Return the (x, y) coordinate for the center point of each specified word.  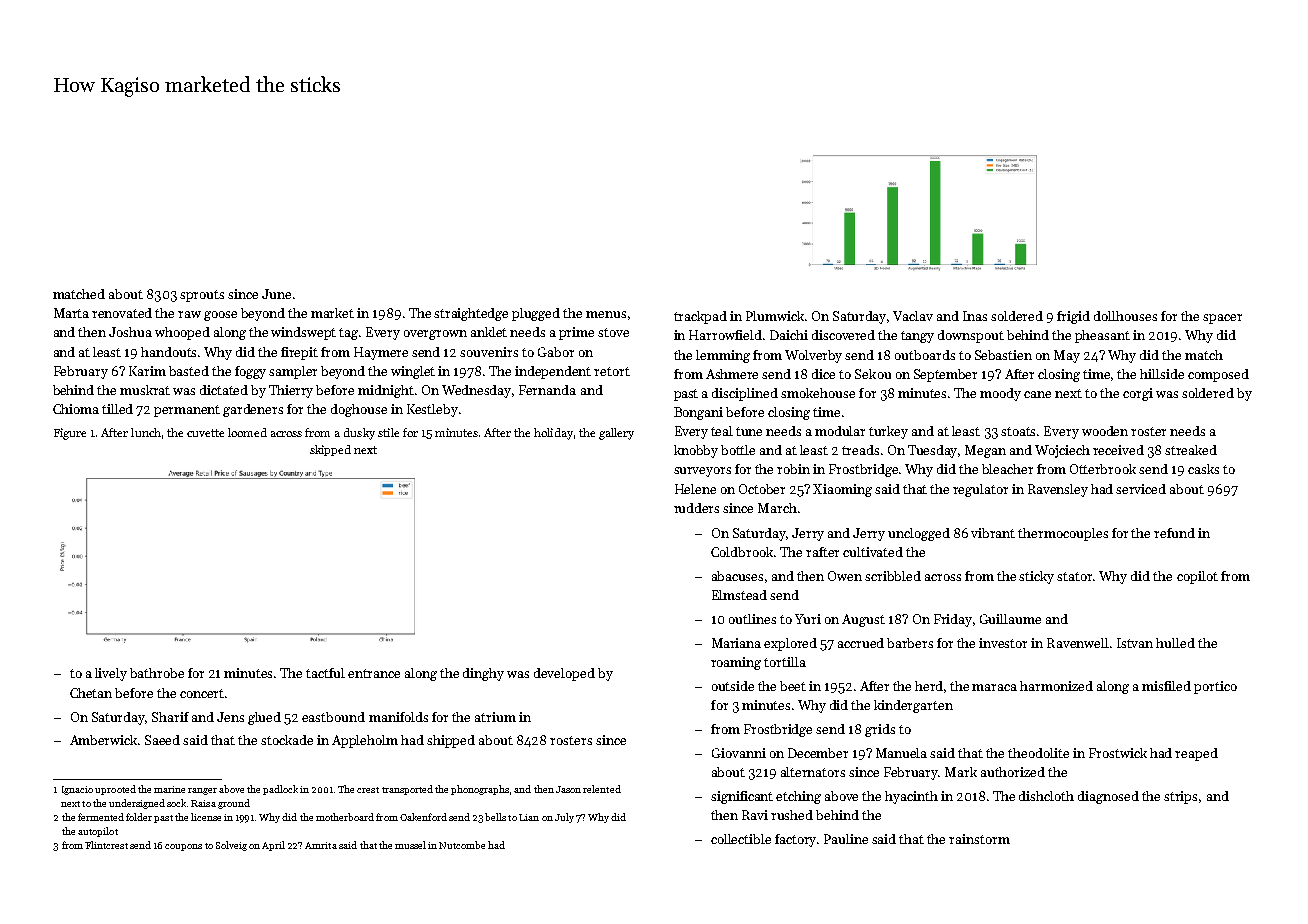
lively (111, 674)
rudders (696, 508)
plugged (536, 314)
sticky (1036, 577)
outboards (925, 355)
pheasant (1102, 336)
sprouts (202, 296)
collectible (741, 839)
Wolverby (813, 356)
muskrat (145, 390)
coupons (183, 847)
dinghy (483, 674)
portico (1215, 687)
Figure (70, 434)
